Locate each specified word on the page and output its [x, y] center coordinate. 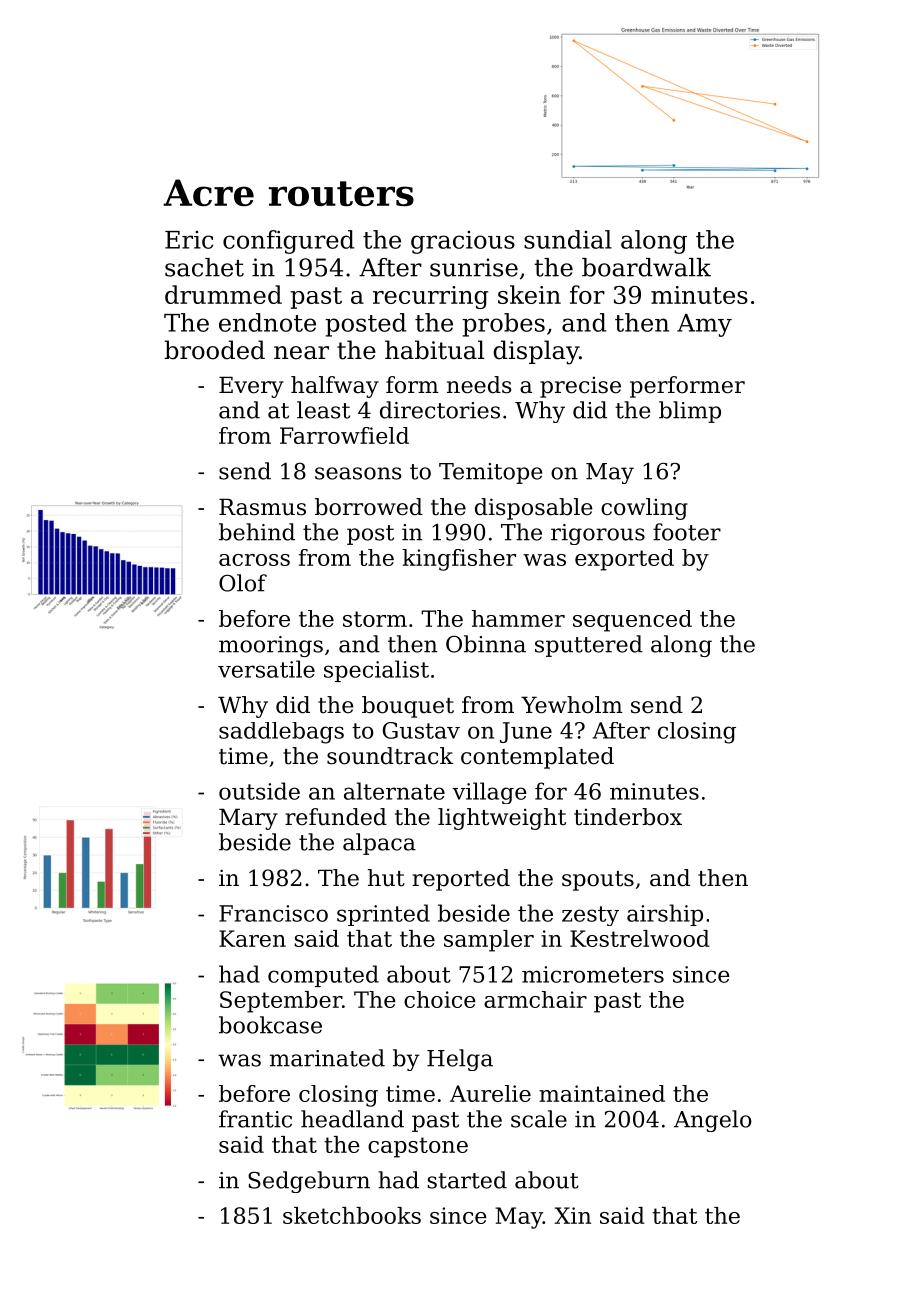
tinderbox [628, 817]
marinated [327, 1058]
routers [341, 193]
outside [259, 791]
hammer [518, 618]
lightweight [502, 819]
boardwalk [646, 267]
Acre [208, 192]
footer [687, 532]
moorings [271, 646]
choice [440, 999]
